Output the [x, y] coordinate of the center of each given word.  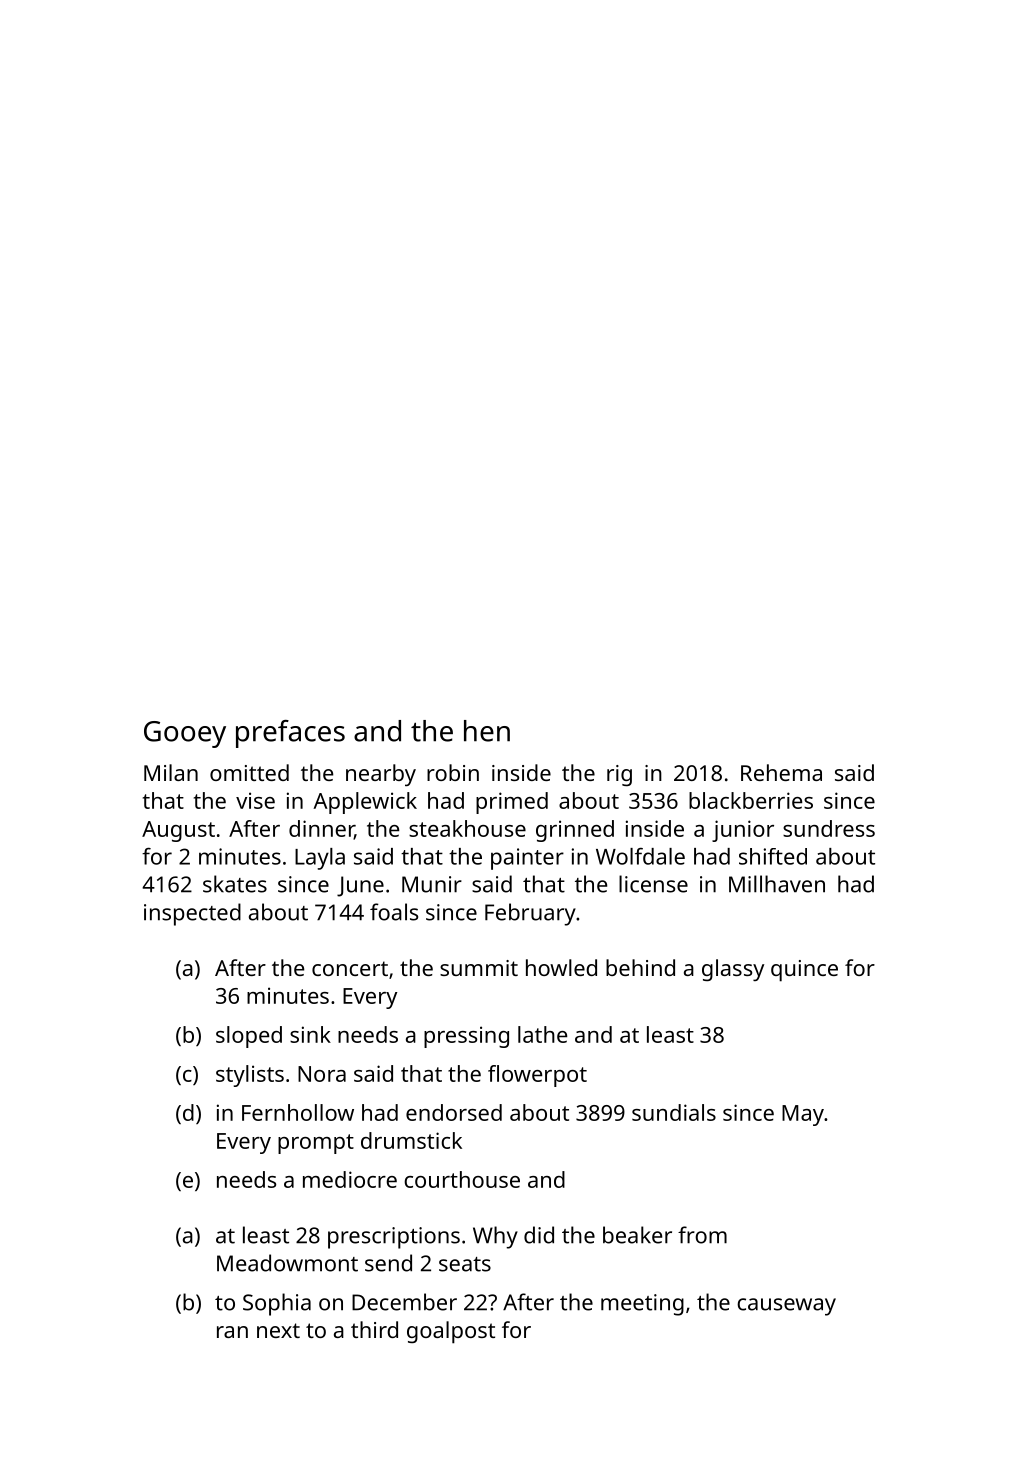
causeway [786, 1307]
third [374, 1329]
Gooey [185, 734]
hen [487, 731]
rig [619, 775]
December [404, 1302]
